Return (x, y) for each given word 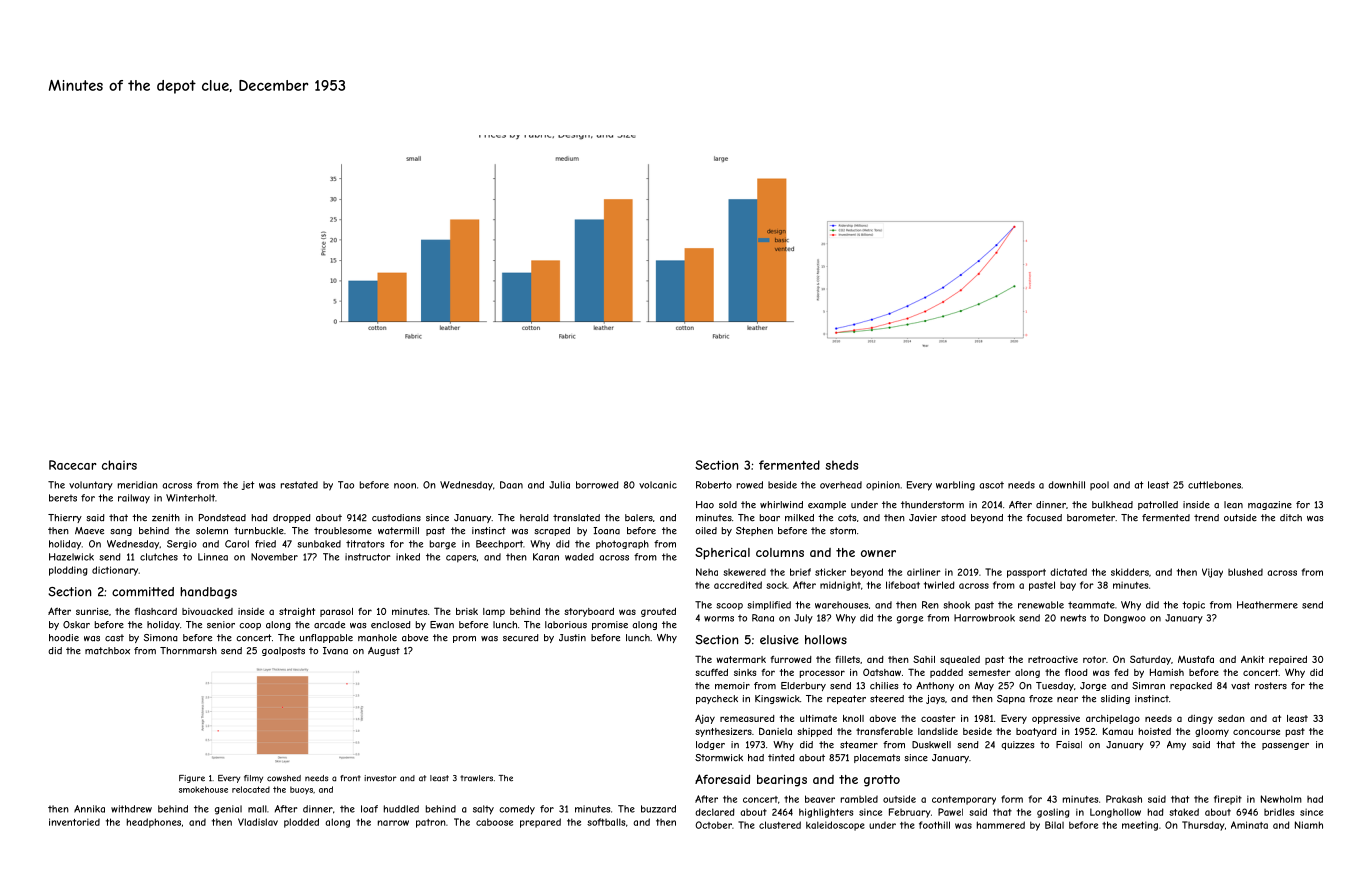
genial (228, 810)
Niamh (1309, 825)
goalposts (283, 651)
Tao (346, 485)
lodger (710, 745)
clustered (780, 825)
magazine (1270, 505)
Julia (559, 485)
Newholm (1281, 799)
